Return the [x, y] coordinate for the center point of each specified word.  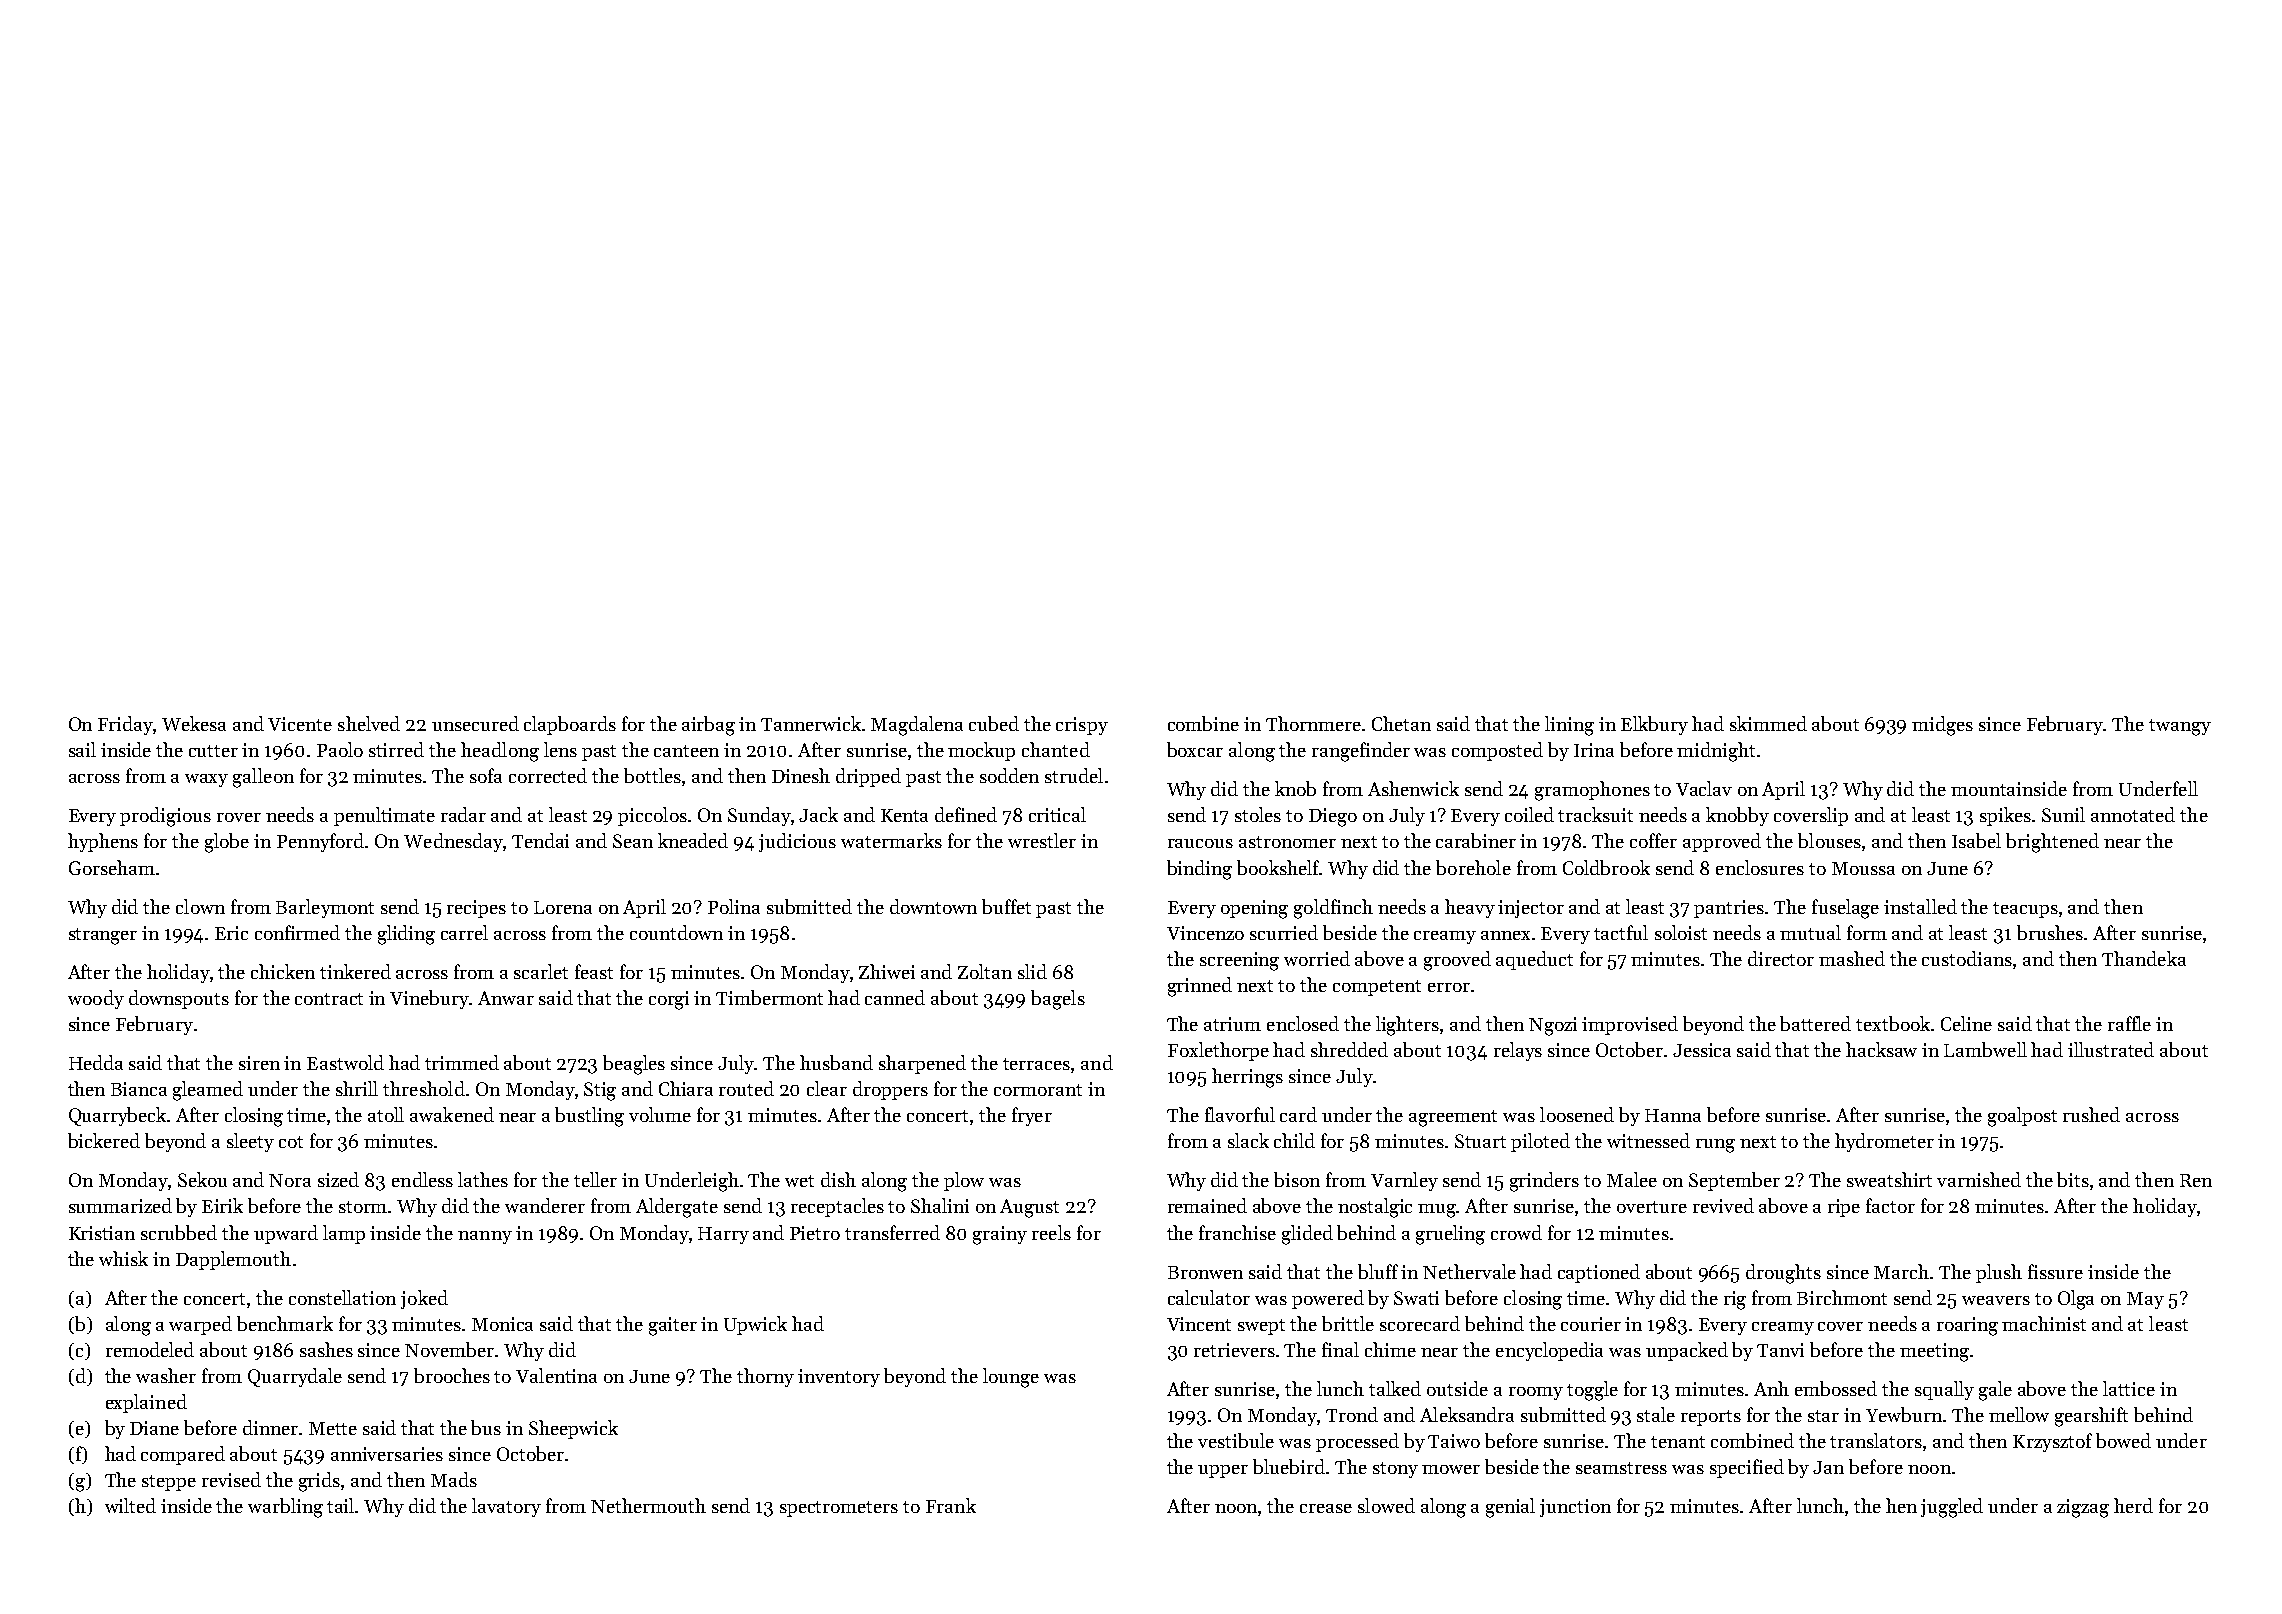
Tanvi [1780, 1350]
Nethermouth [648, 1505]
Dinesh [801, 775]
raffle [2129, 1023]
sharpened [922, 1064]
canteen [686, 751]
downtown [933, 906]
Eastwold [345, 1062]
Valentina [556, 1375]
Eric [231, 933]
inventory [839, 1378]
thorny [765, 1377]
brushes [2050, 932]
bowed [2123, 1440]
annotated [2133, 814]
